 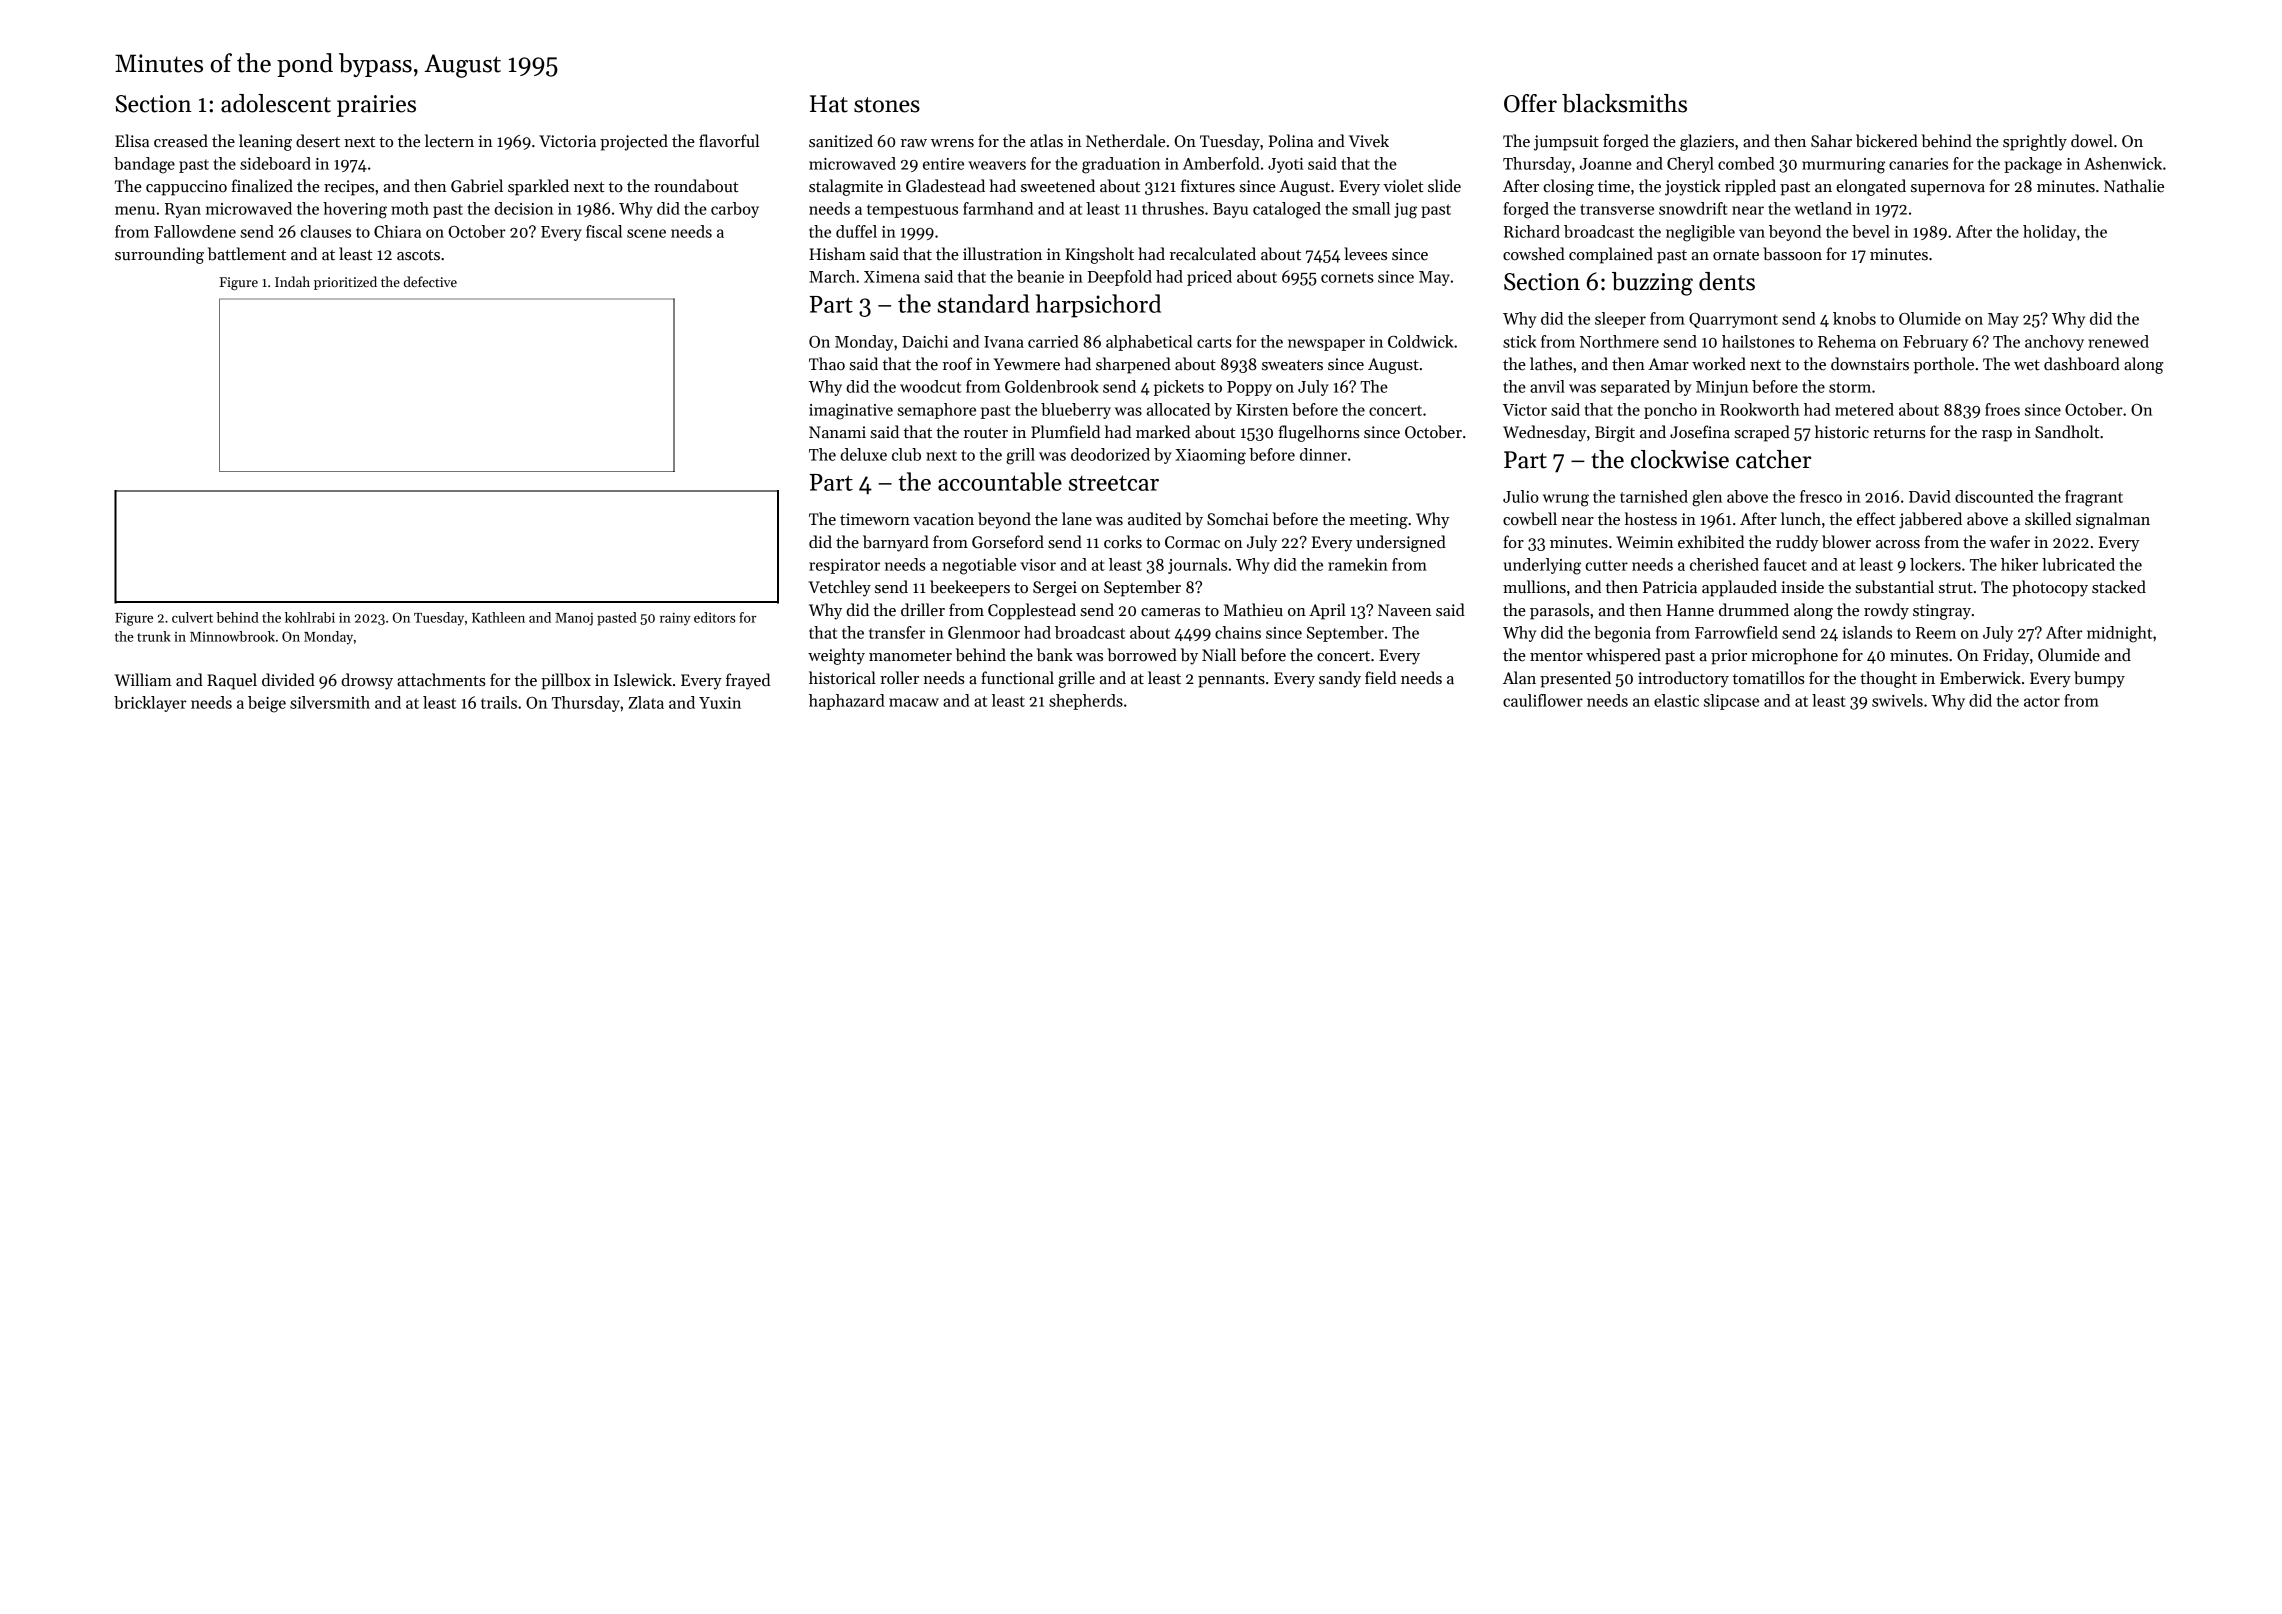 What do you see at coordinates (2049, 233) in the document?
I see `holiday` at bounding box center [2049, 233].
